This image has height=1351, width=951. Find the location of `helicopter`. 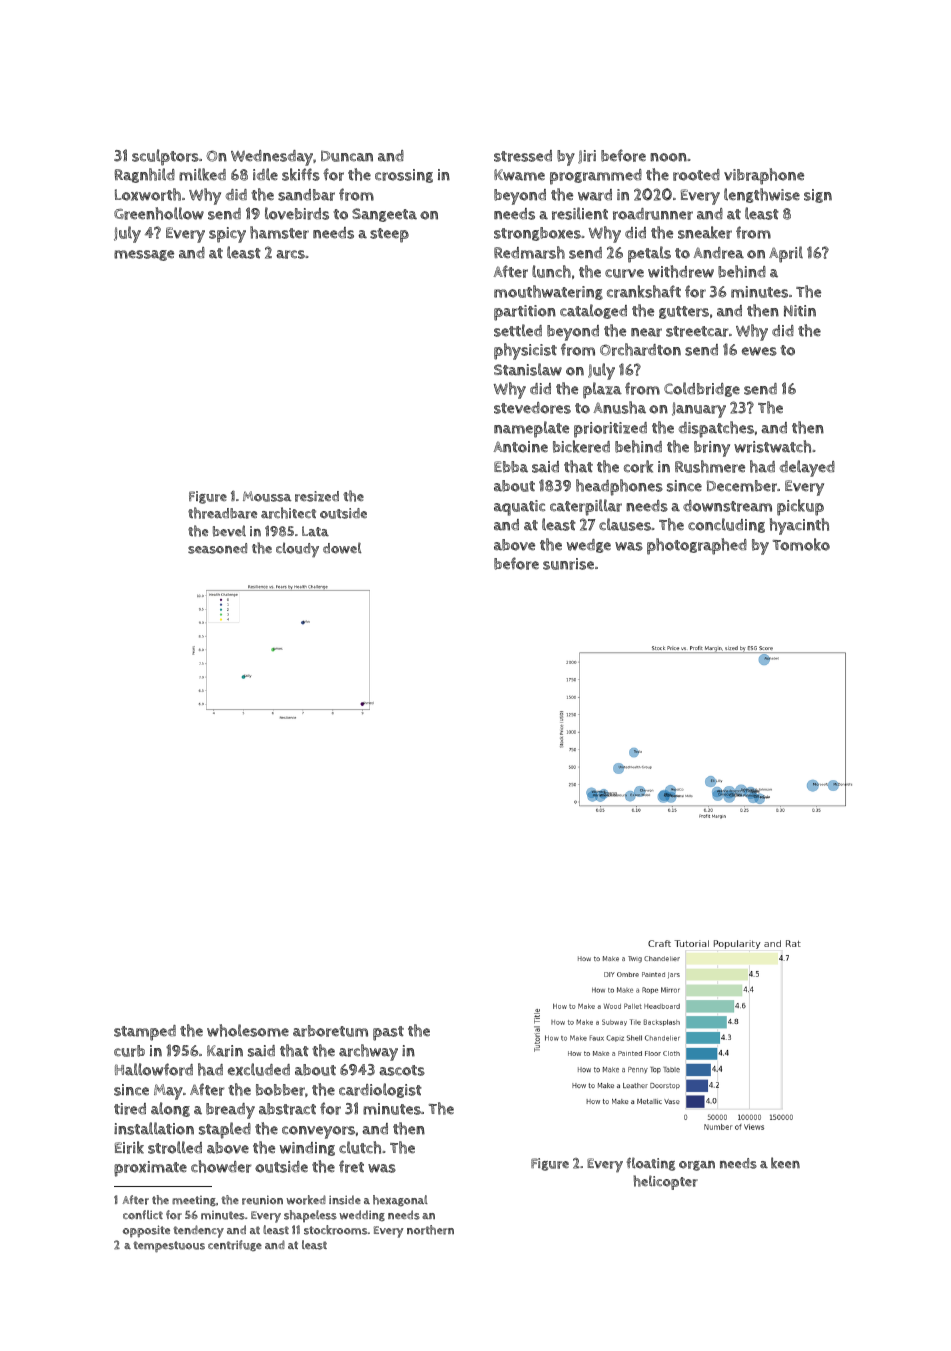

helicopter is located at coordinates (665, 1182).
